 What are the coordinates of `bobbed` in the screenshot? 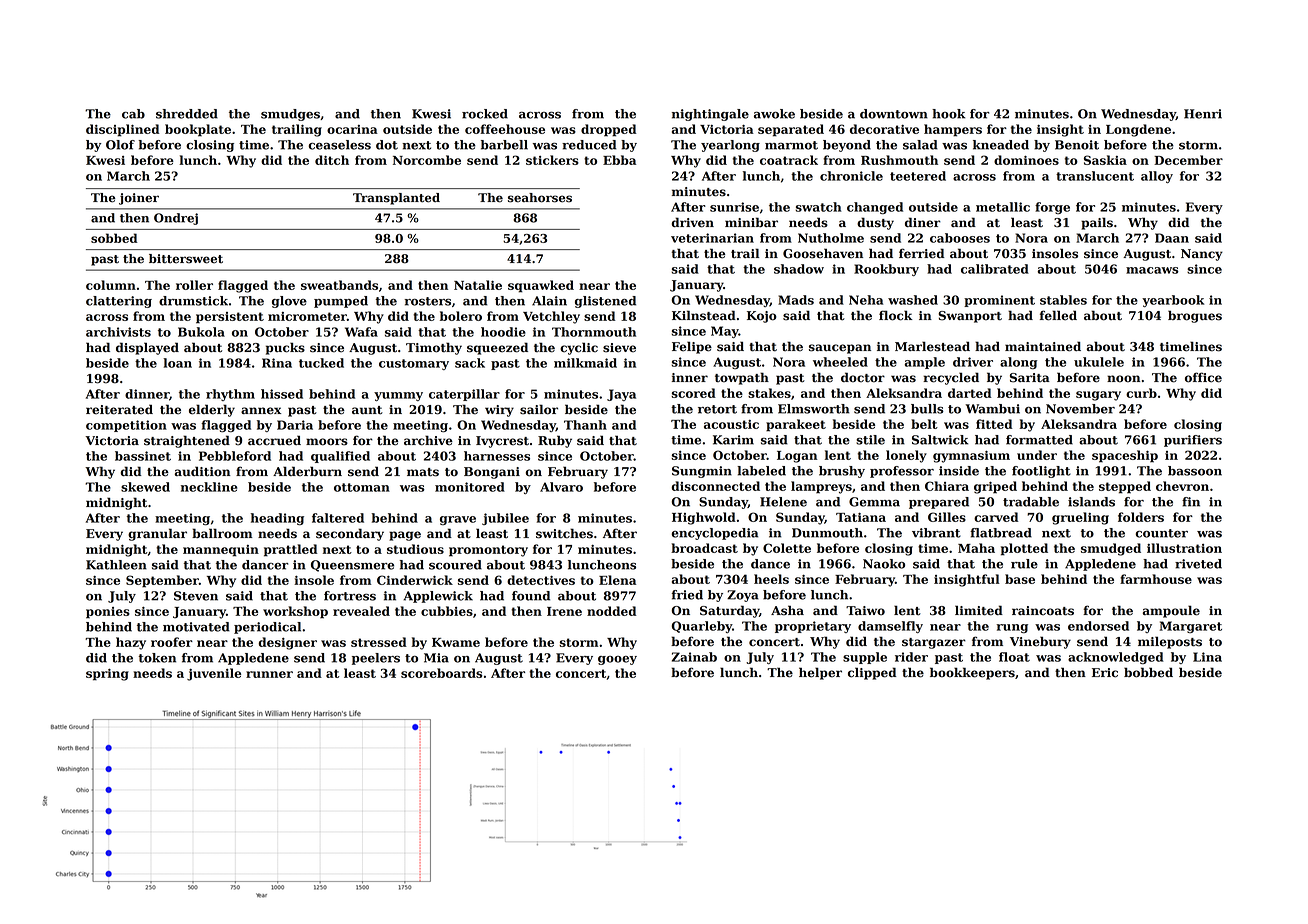 It's located at (1148, 672).
